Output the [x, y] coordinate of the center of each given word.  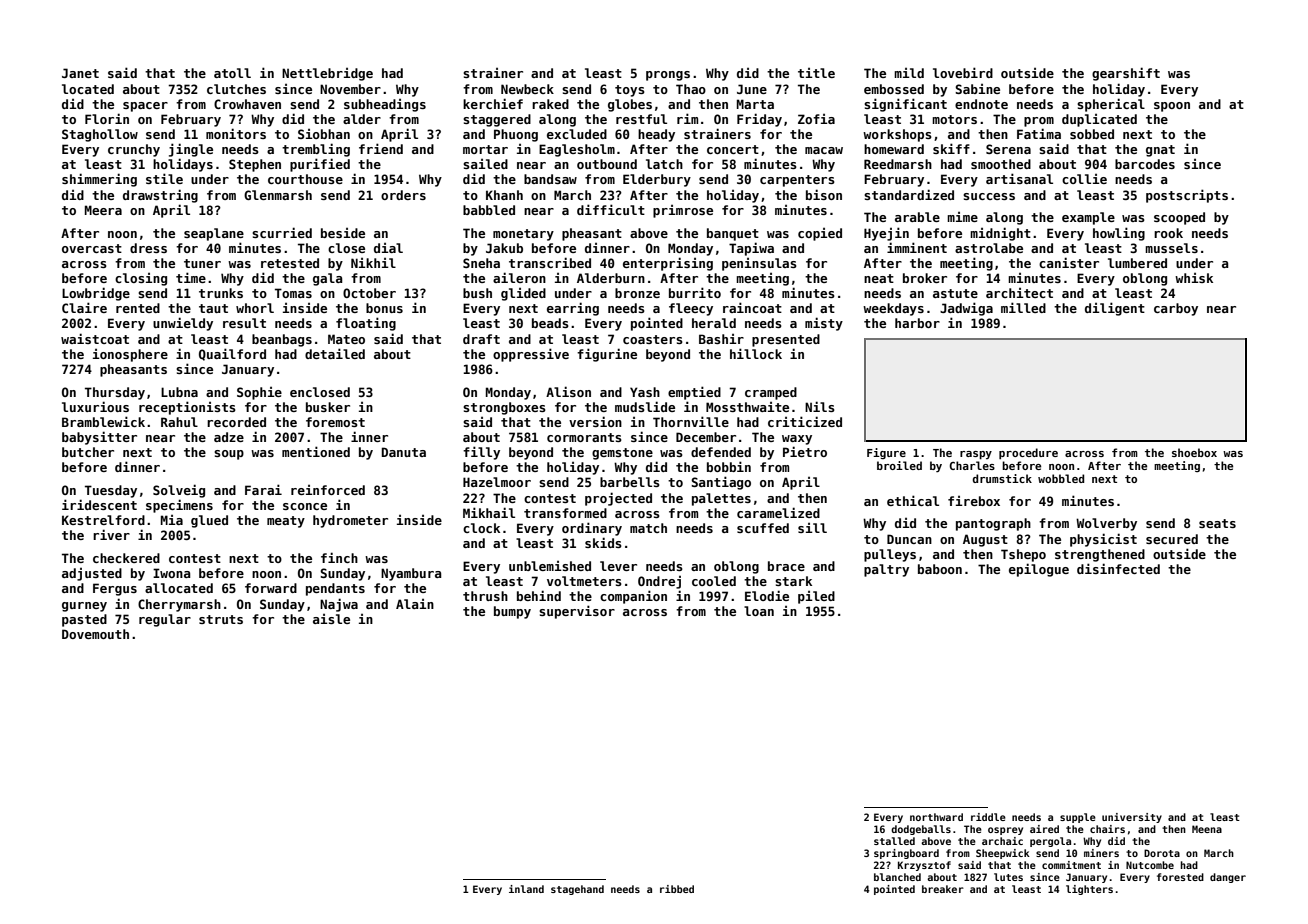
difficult [611, 209]
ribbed [677, 889]
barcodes [1145, 164]
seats [1217, 523]
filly [481, 453]
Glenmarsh [278, 195]
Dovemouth [95, 634]
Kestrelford [103, 520]
